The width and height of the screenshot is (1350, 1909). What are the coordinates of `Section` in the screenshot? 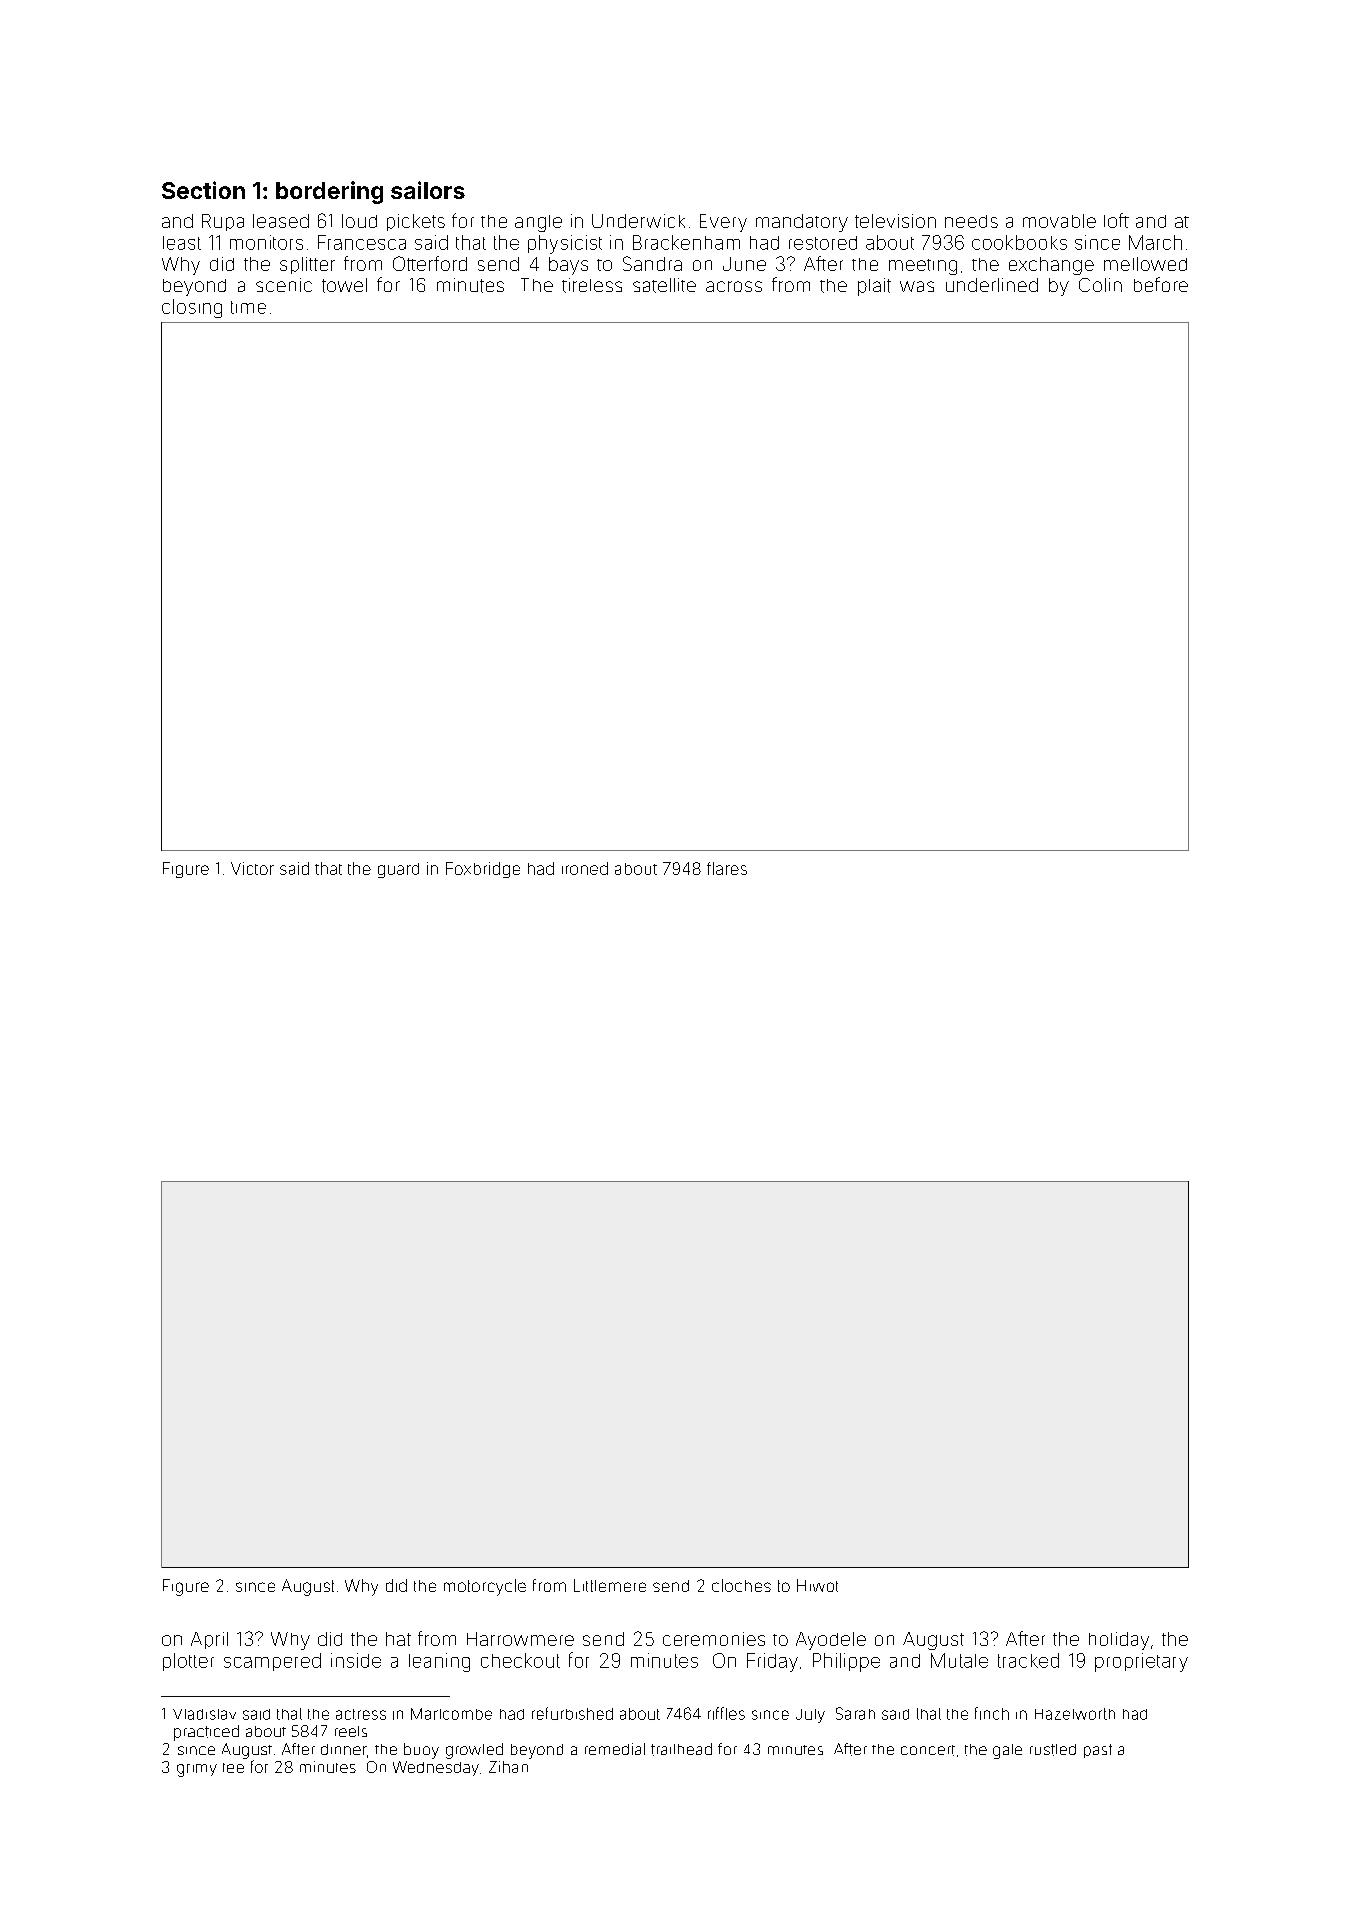 It's located at (203, 190).
